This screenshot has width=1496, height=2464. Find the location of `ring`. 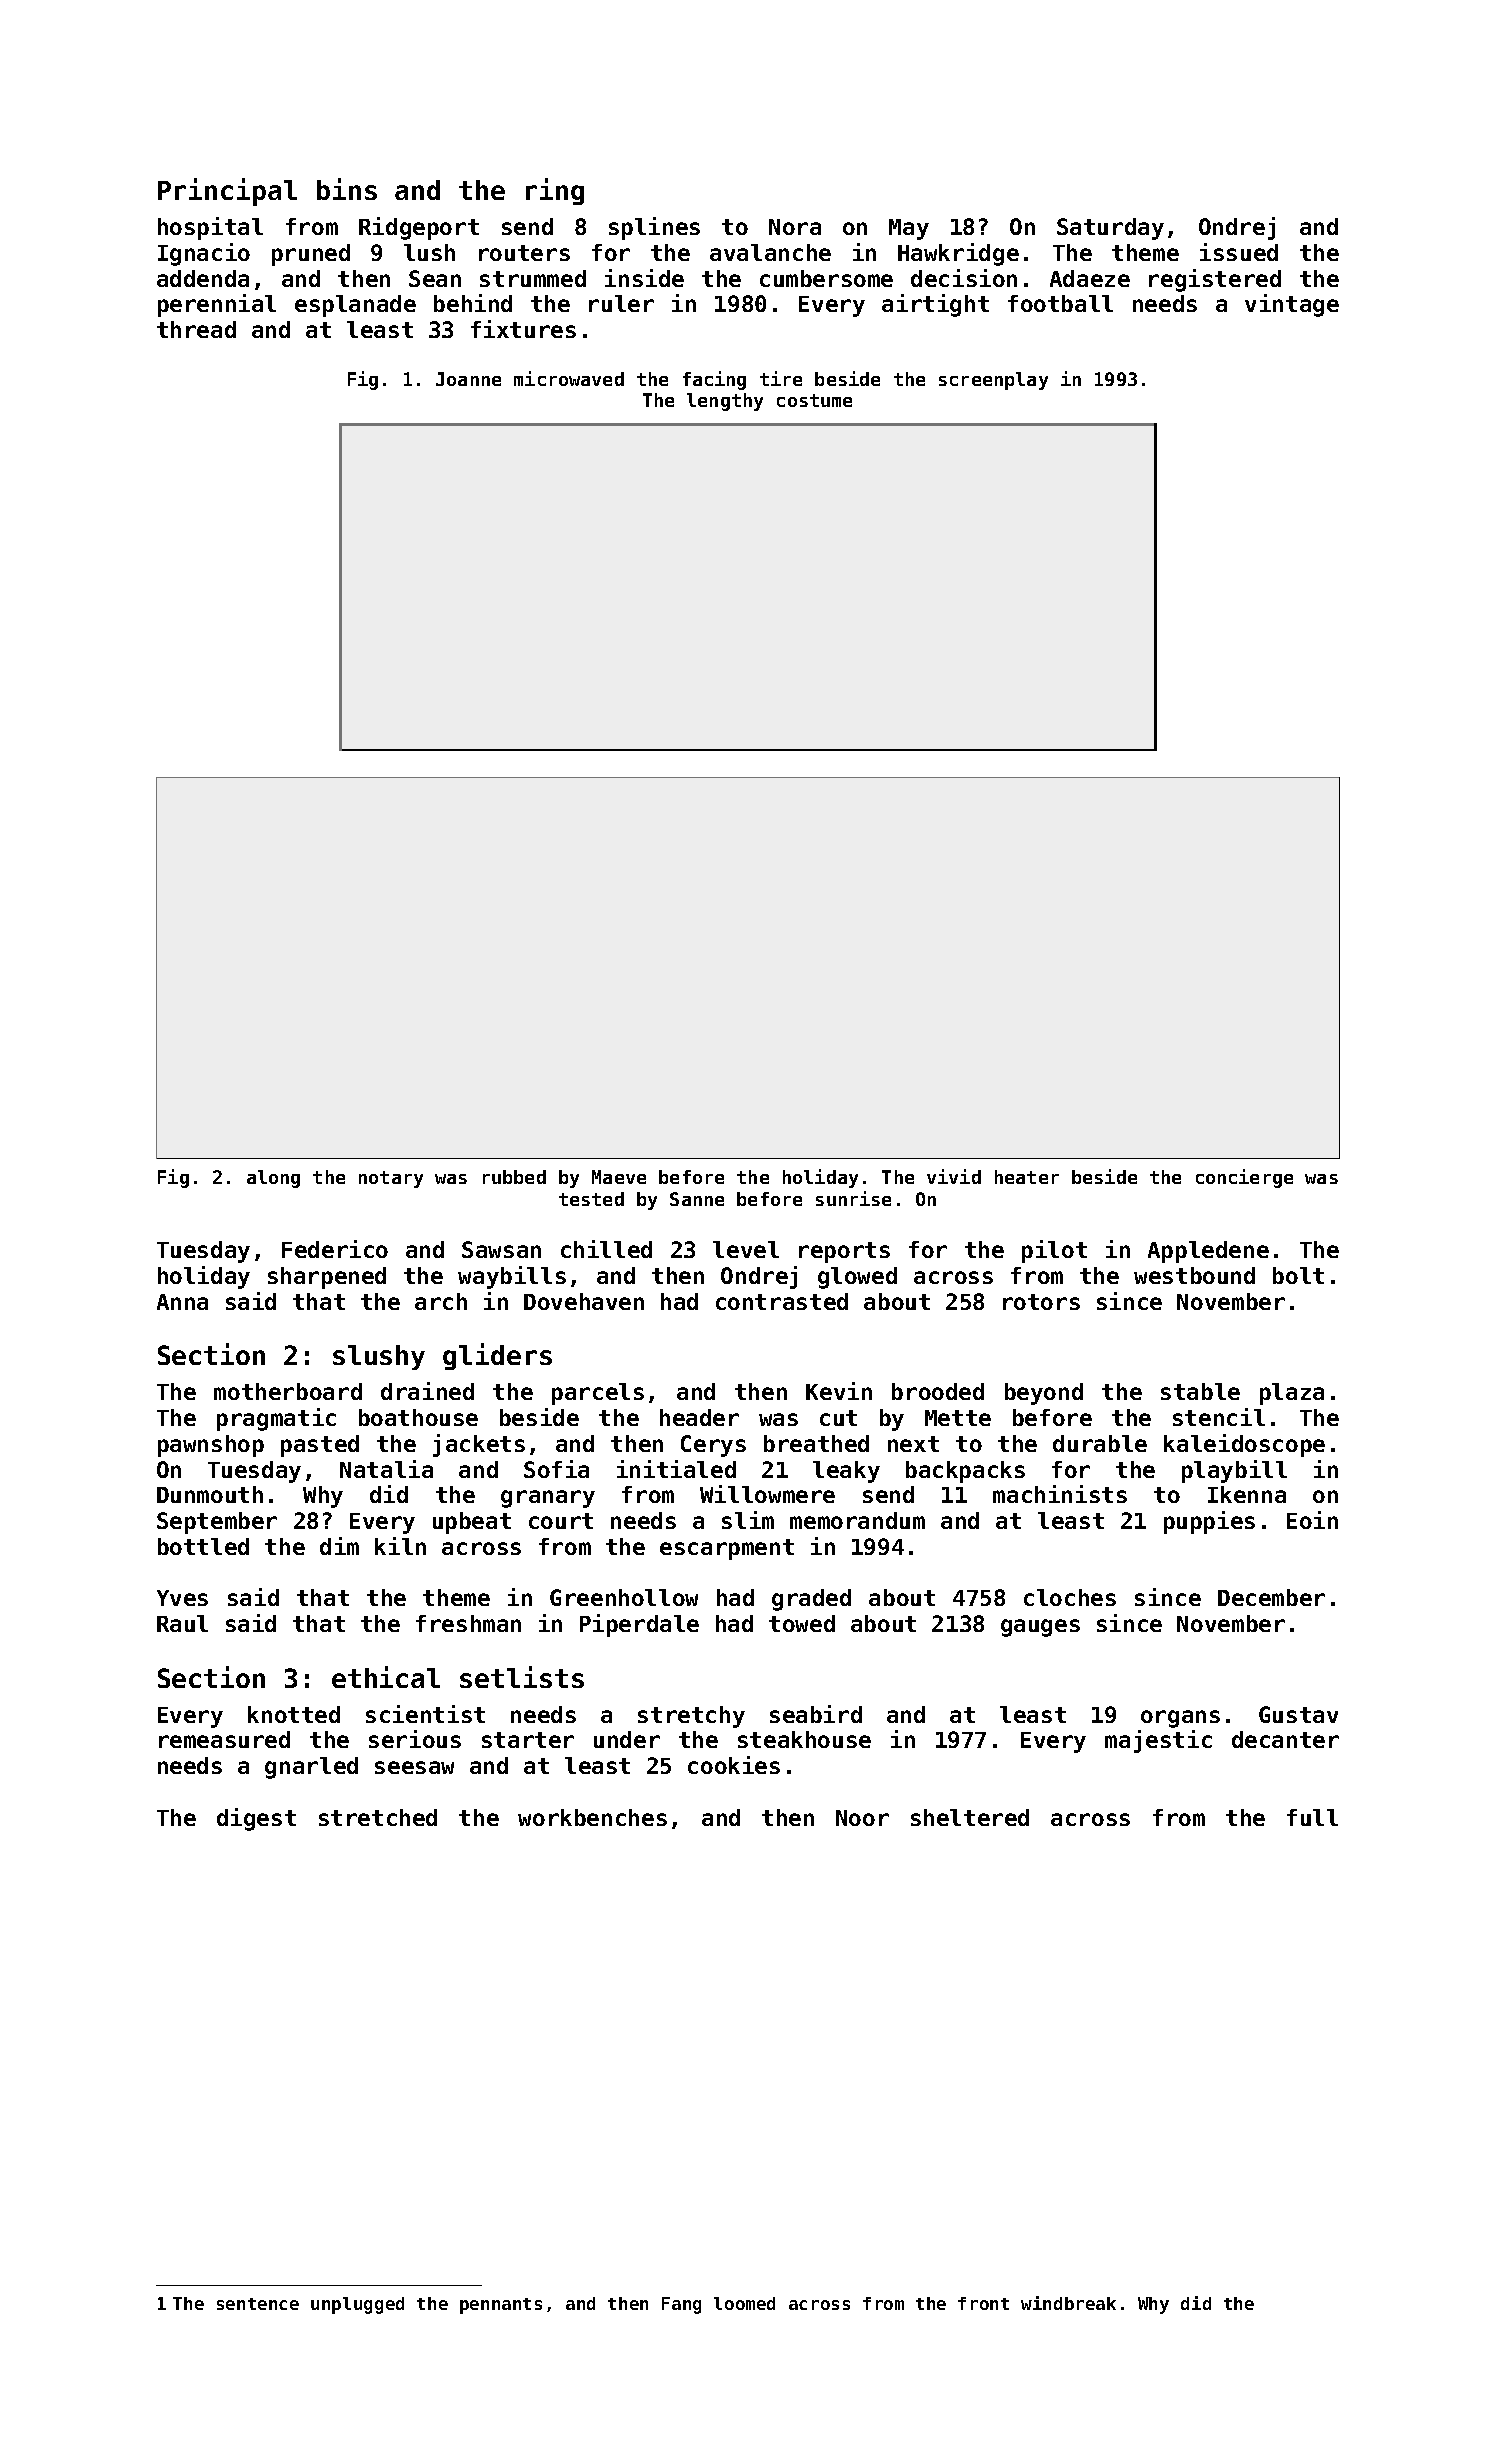

ring is located at coordinates (555, 191).
